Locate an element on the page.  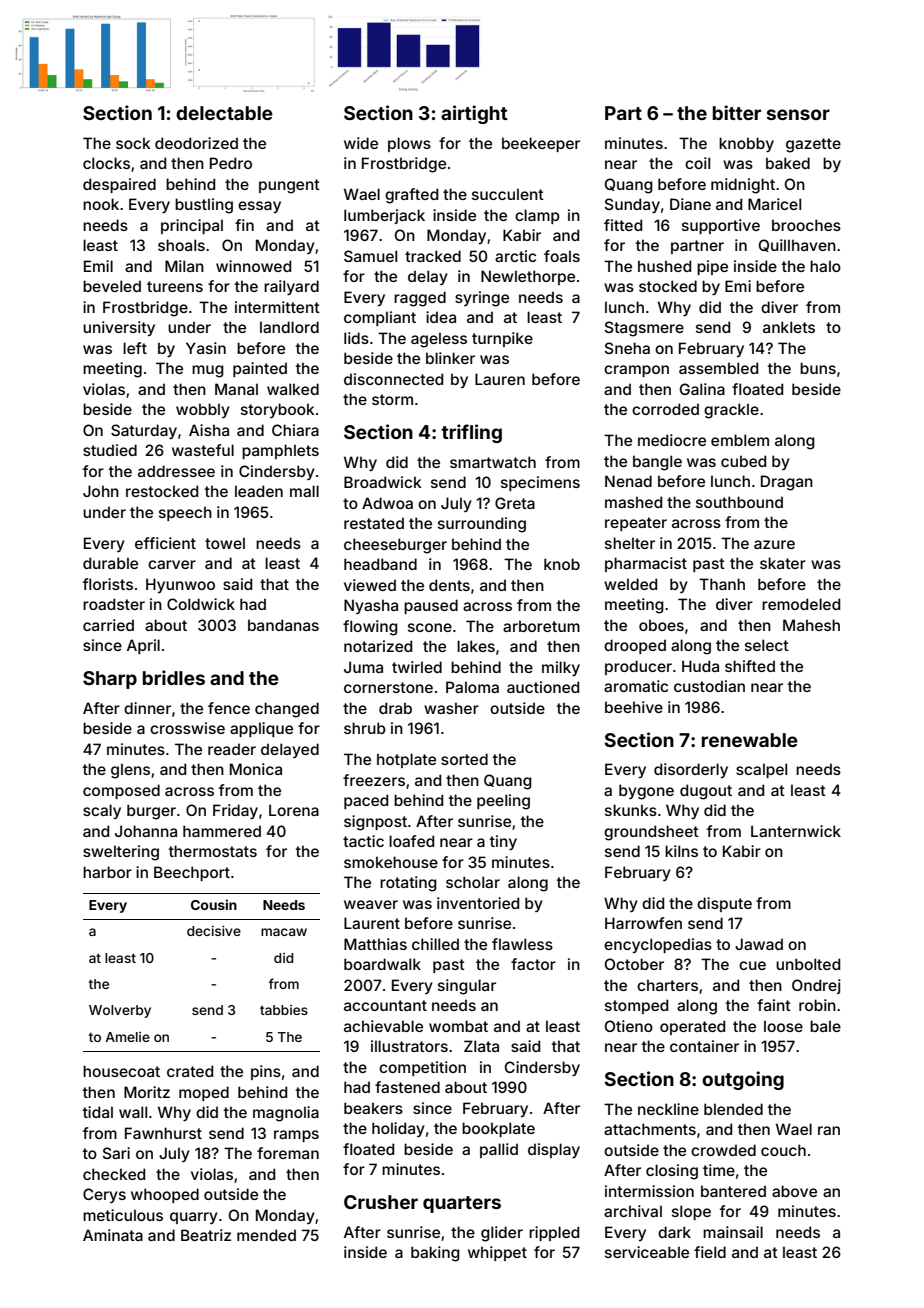
skater is located at coordinates (783, 563).
